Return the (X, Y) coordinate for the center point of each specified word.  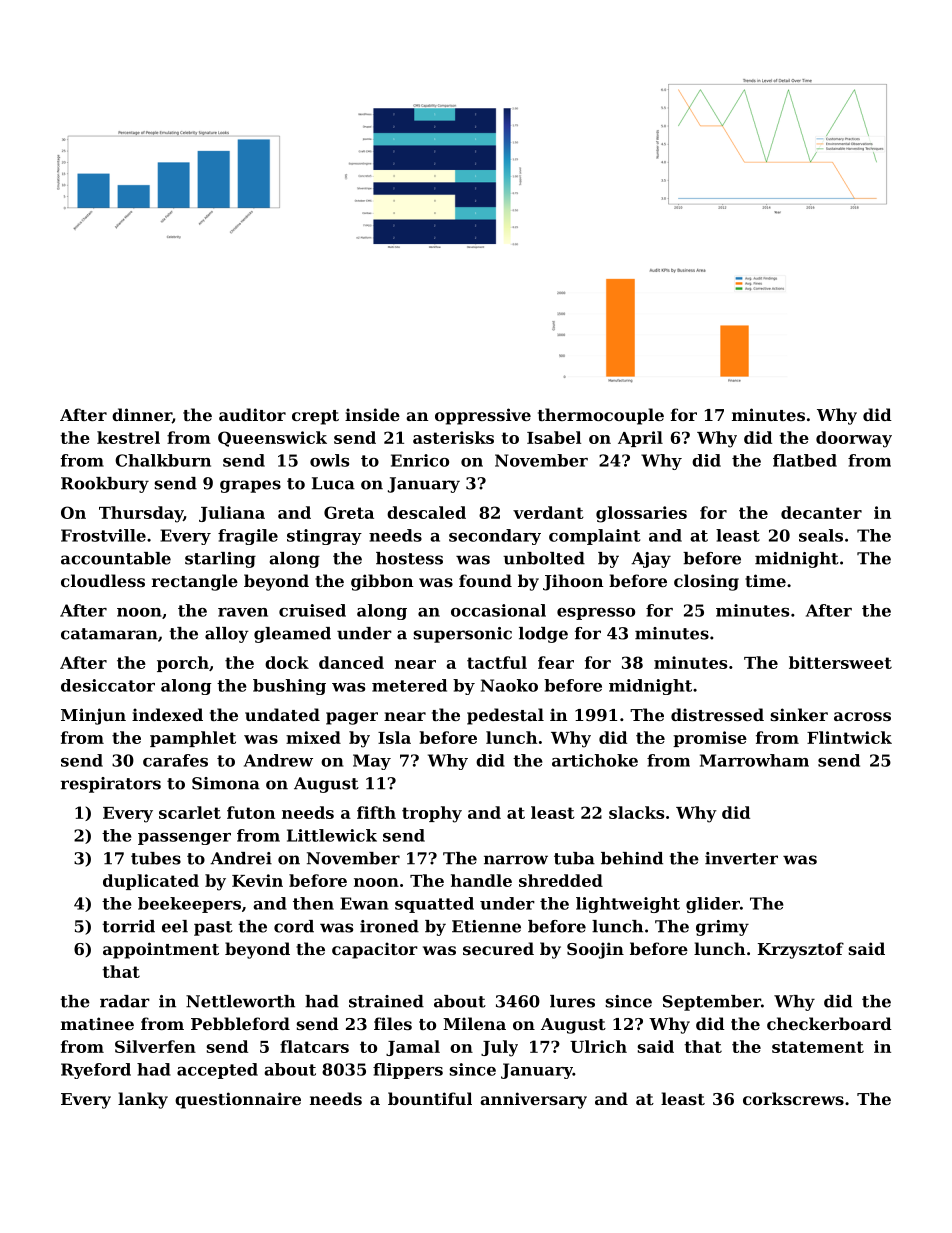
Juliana (232, 514)
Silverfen (155, 1046)
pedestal (505, 716)
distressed (717, 714)
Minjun (93, 716)
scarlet (190, 812)
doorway (854, 439)
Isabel (554, 437)
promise (710, 739)
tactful (497, 662)
